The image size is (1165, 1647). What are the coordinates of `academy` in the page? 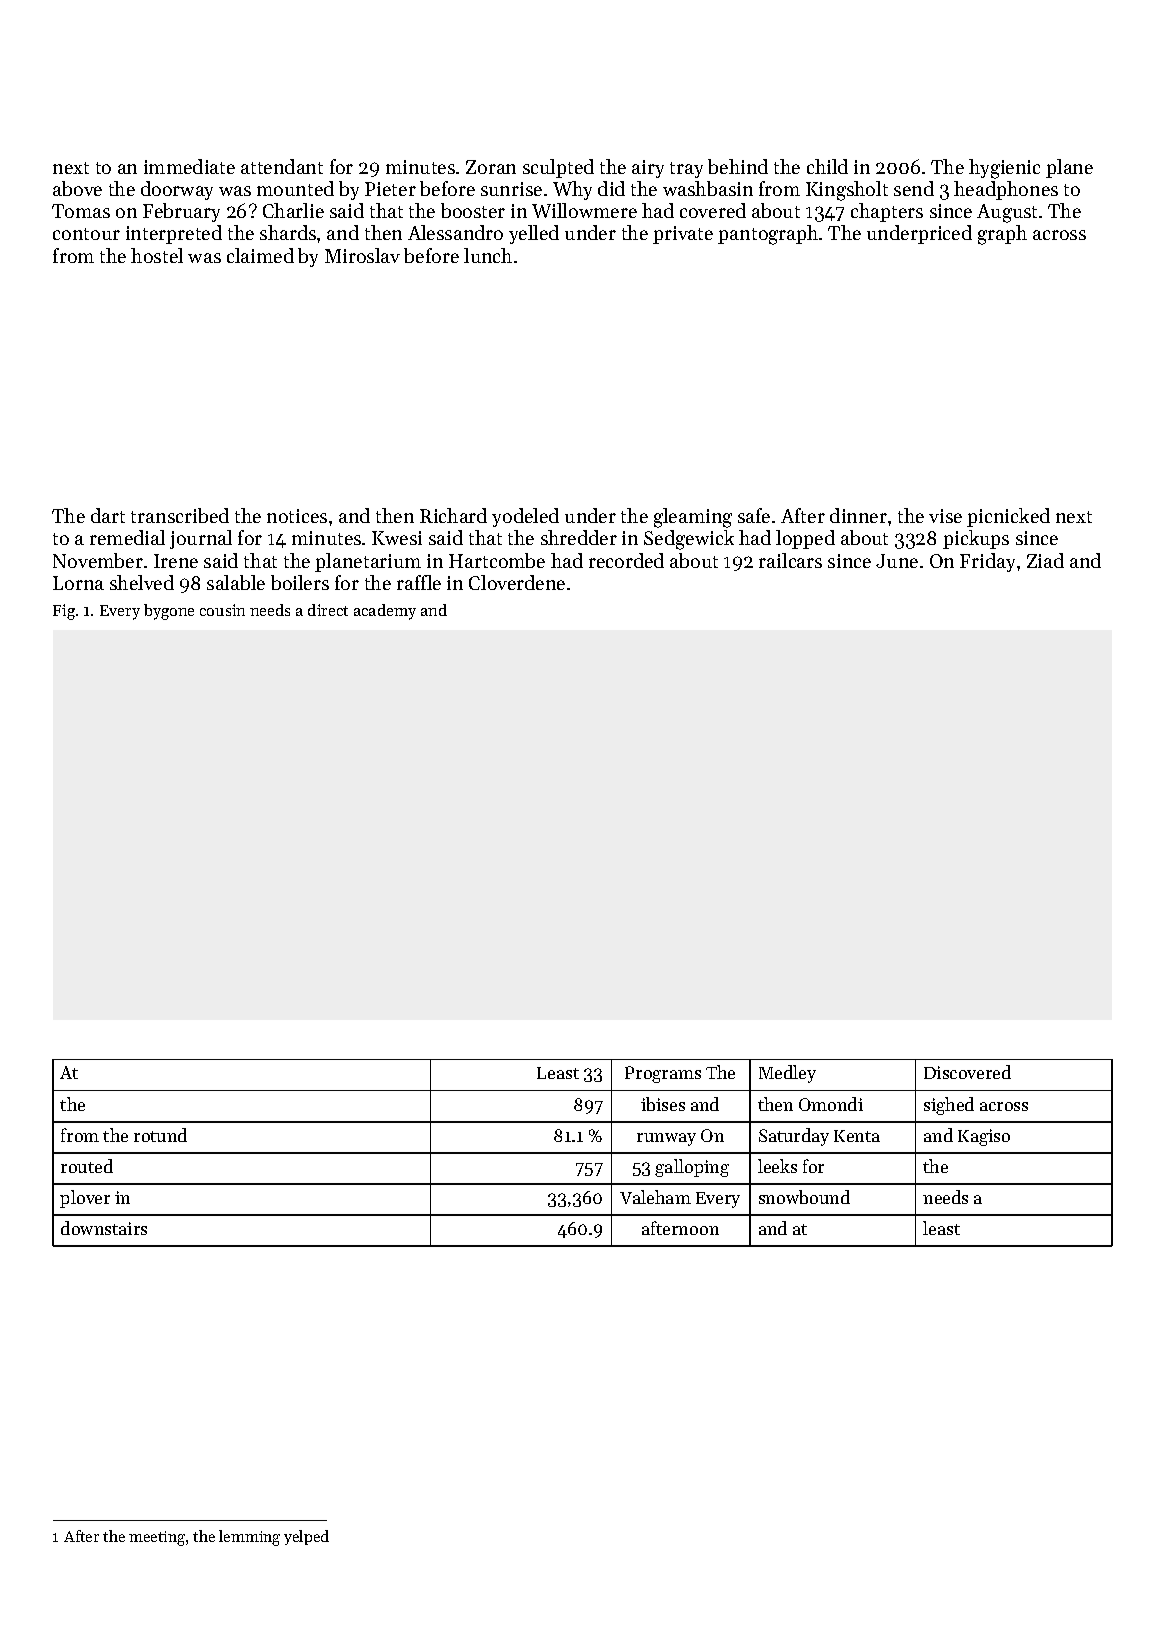 It's located at (385, 612).
